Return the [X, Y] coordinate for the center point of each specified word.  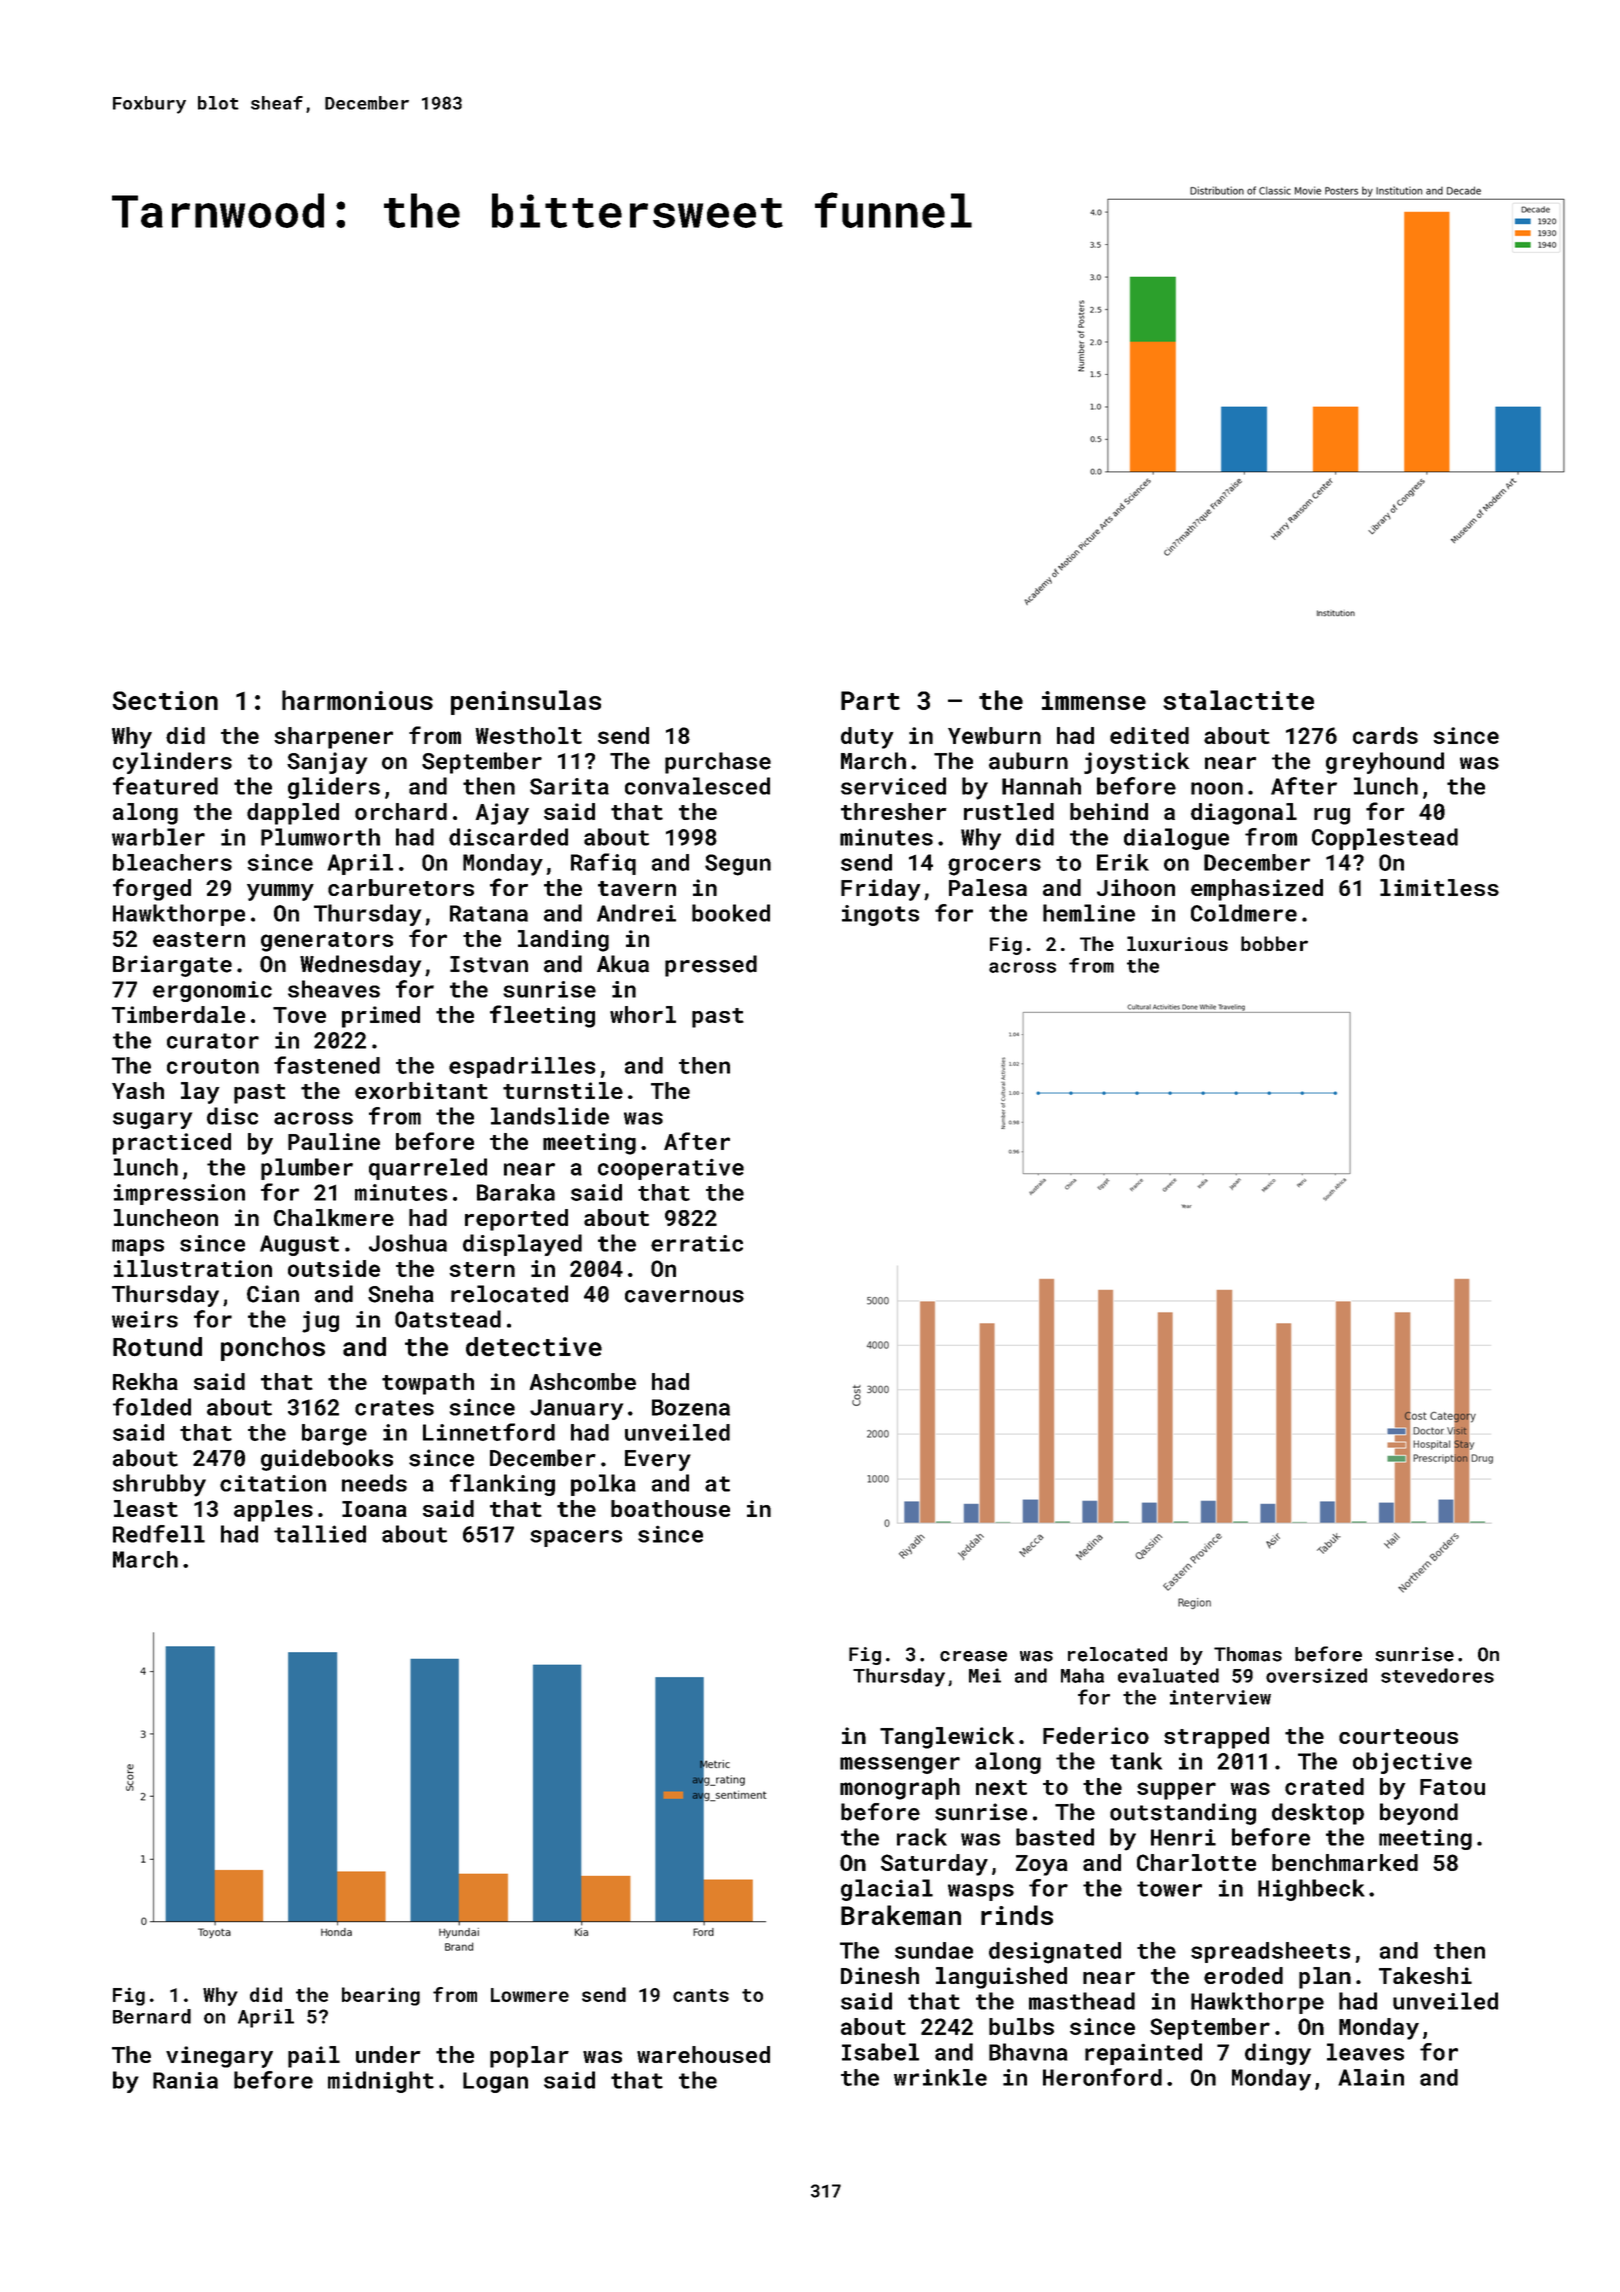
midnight [381, 2082]
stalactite [1238, 700]
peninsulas [526, 702]
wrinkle [940, 2077]
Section [165, 700]
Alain [1371, 2077]
